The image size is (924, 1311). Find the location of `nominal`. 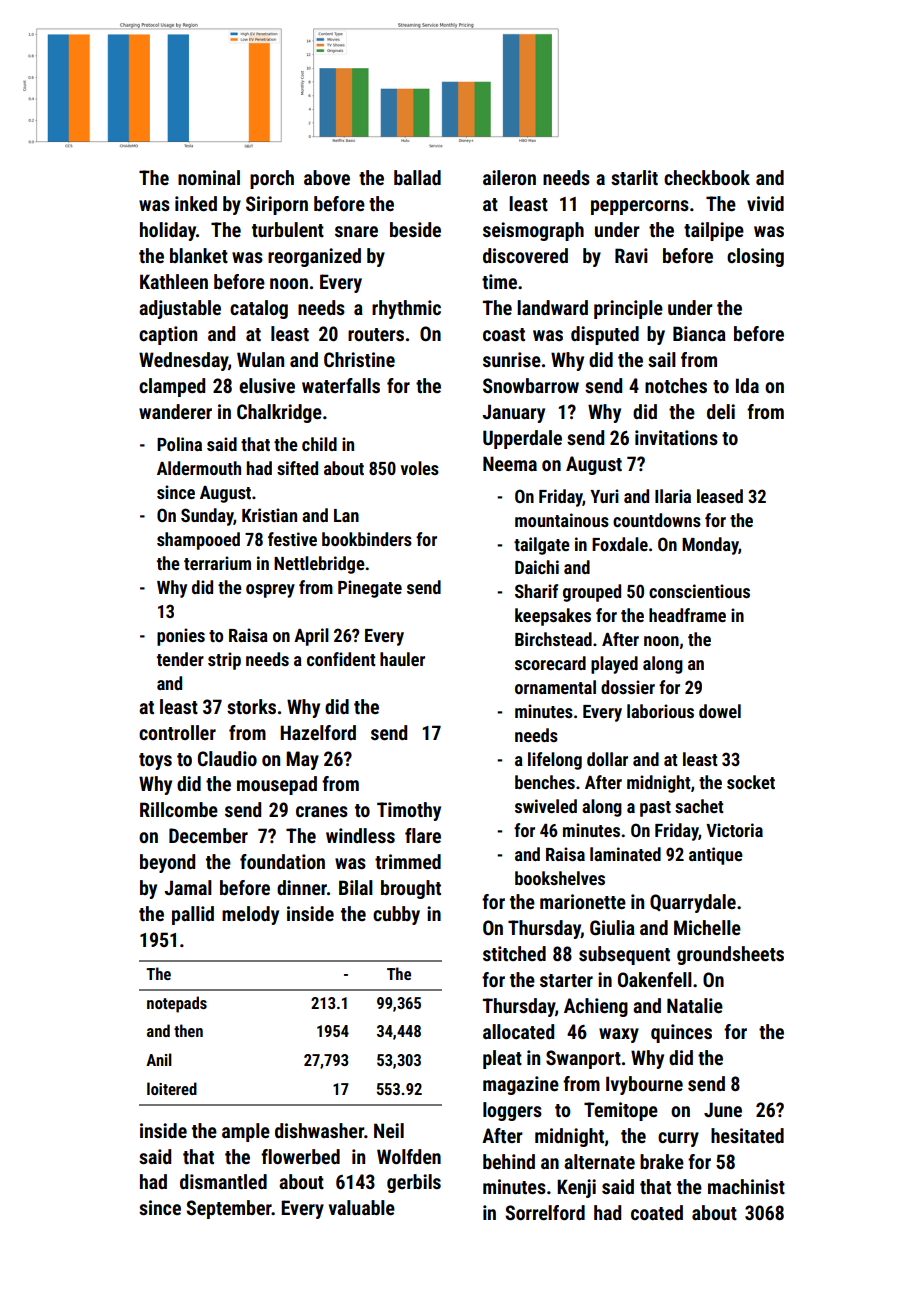

nominal is located at coordinates (209, 177).
